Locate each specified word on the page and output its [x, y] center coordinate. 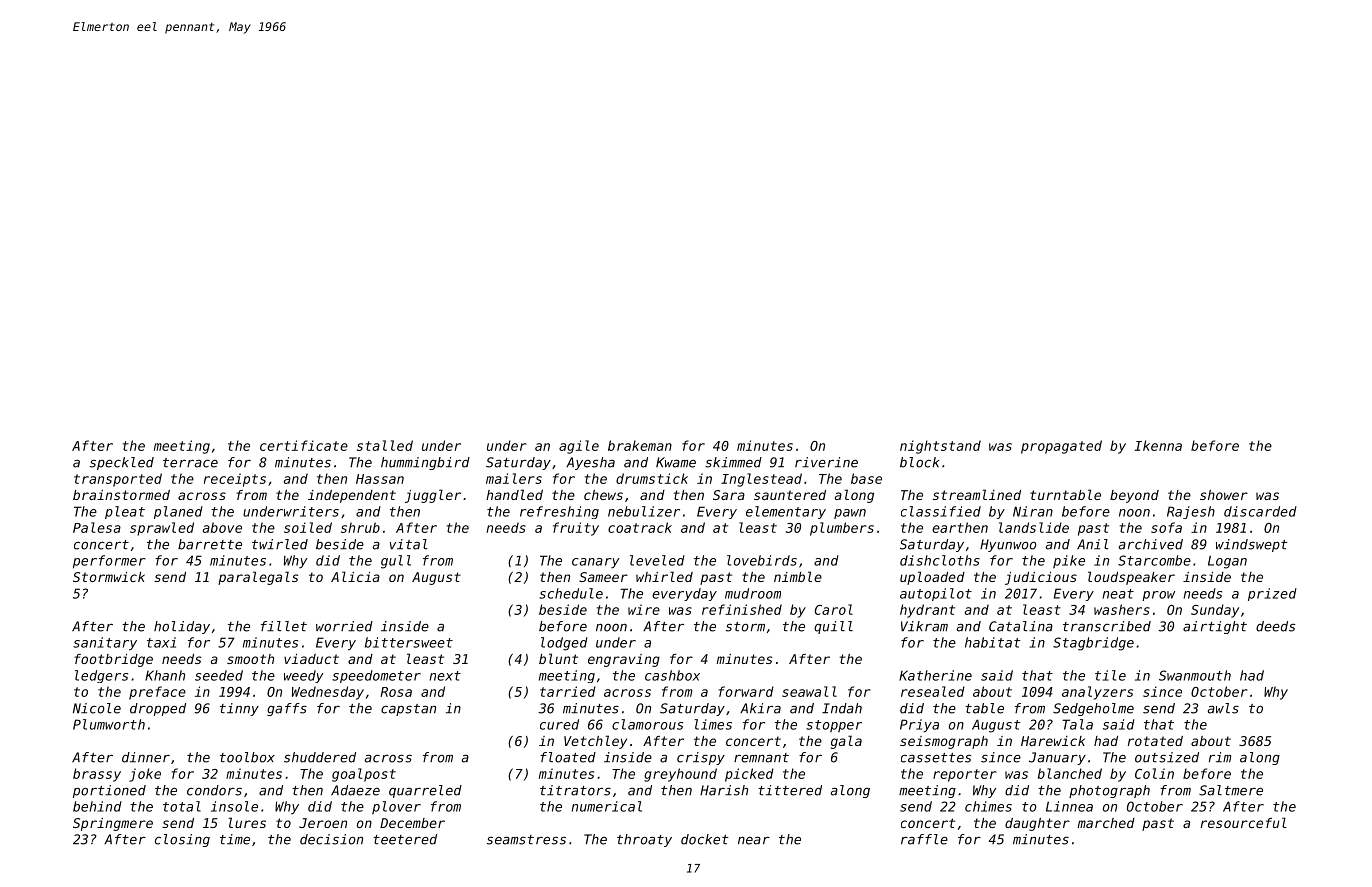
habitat [993, 642]
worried [344, 626]
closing [182, 840]
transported [118, 480]
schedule [571, 593]
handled [514, 494]
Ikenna [1158, 445]
